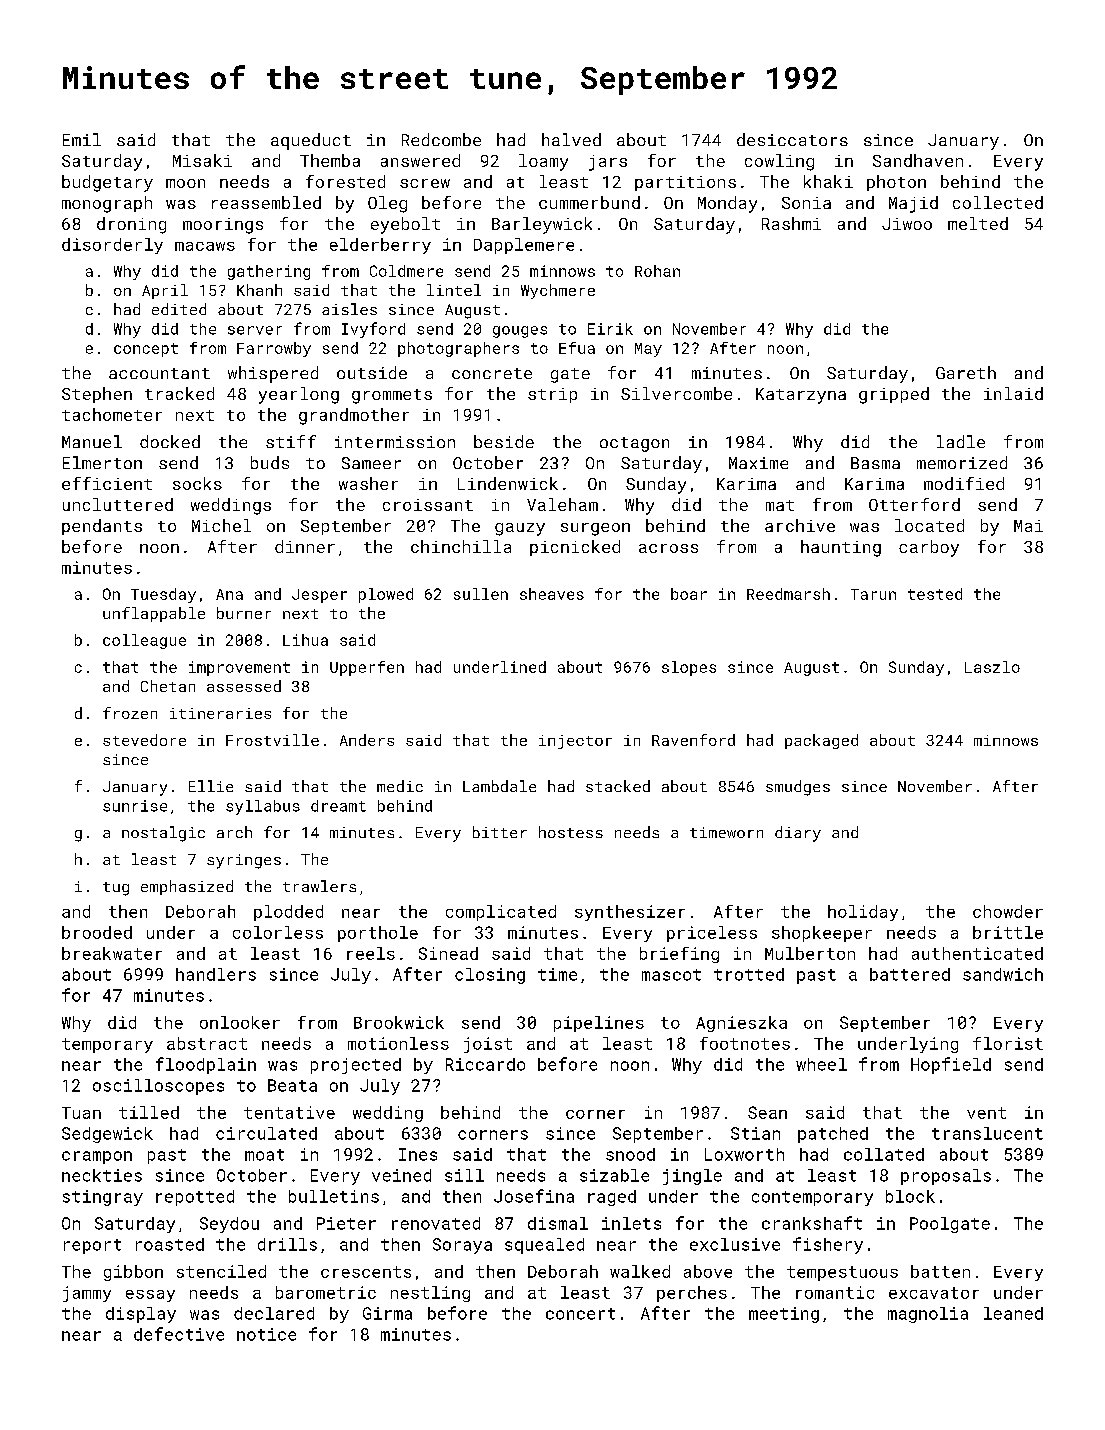 Image resolution: width=1105 pixels, height=1430 pixels. What do you see at coordinates (103, 1198) in the image?
I see `stingray` at bounding box center [103, 1198].
